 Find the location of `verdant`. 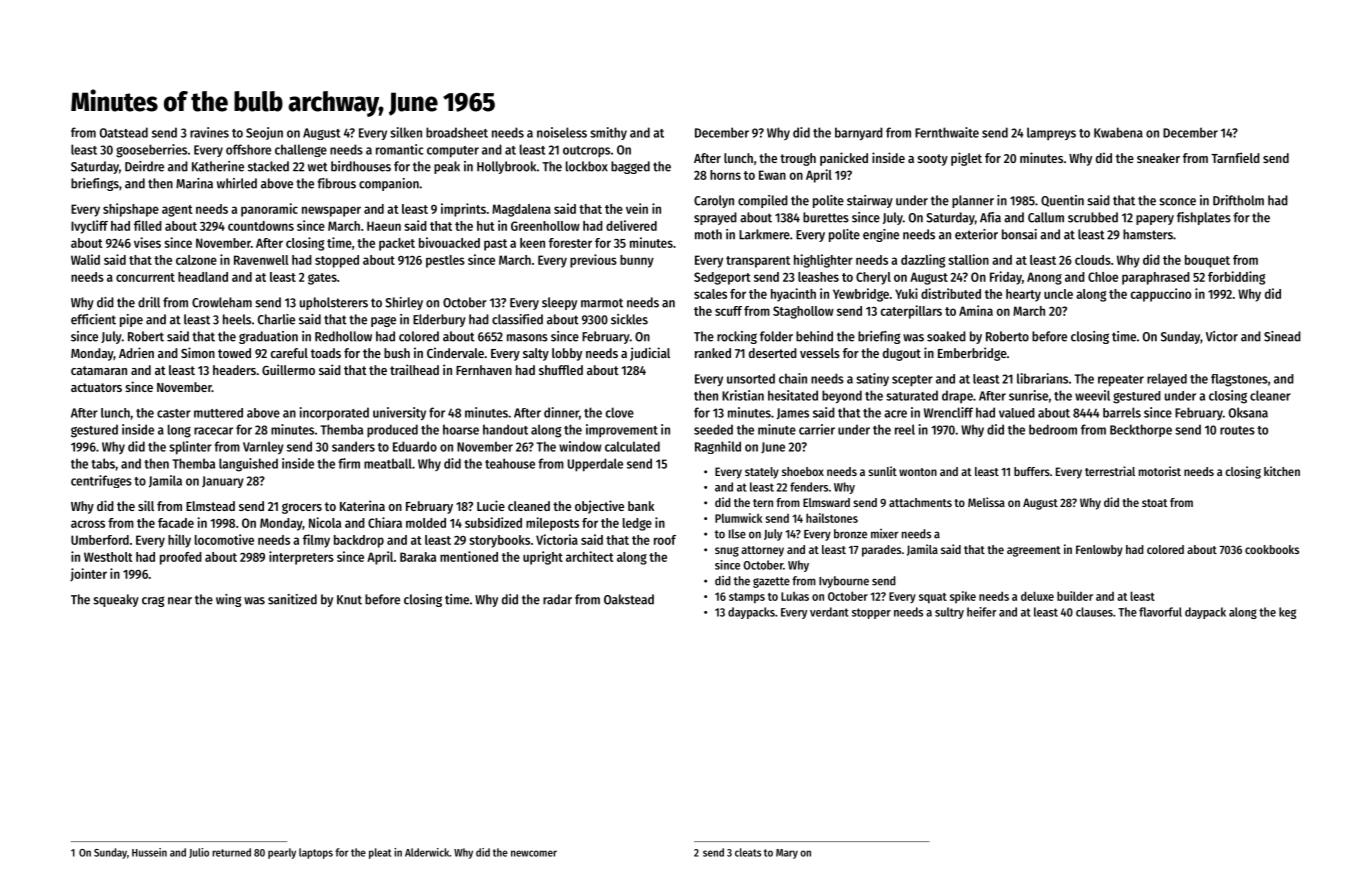

verdant is located at coordinates (829, 612).
